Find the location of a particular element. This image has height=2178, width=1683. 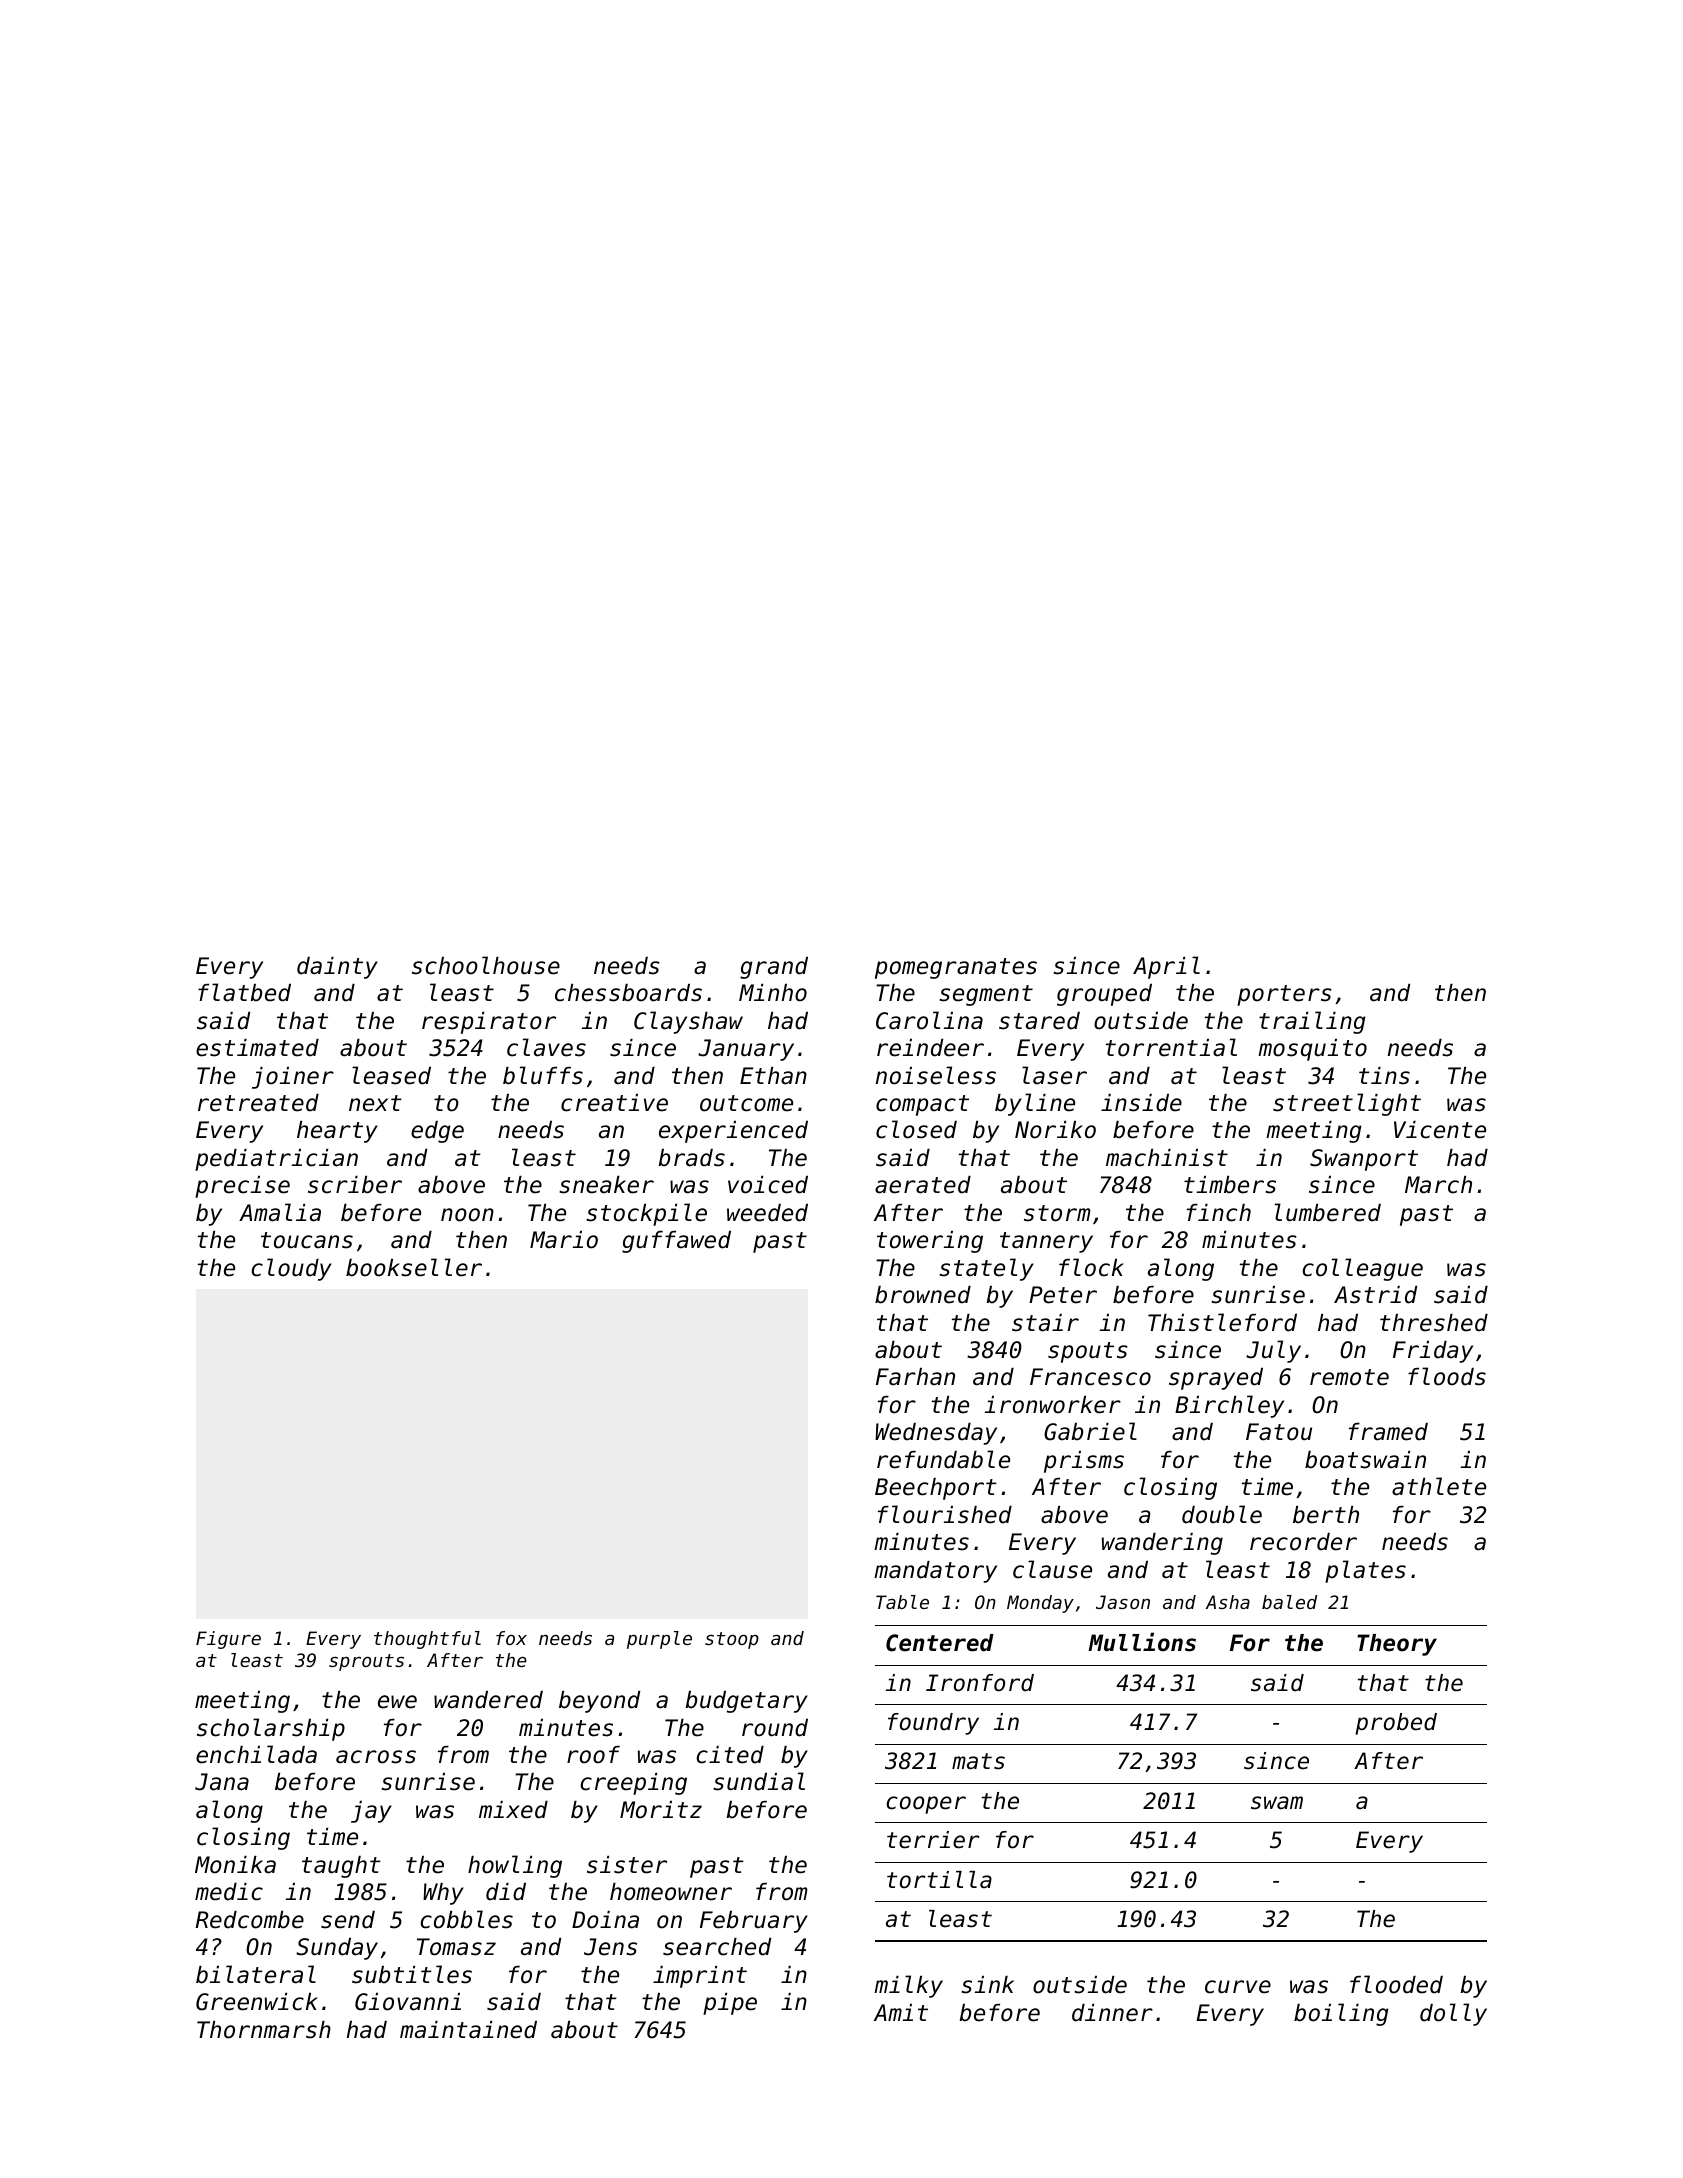

maintained is located at coordinates (468, 2030).
